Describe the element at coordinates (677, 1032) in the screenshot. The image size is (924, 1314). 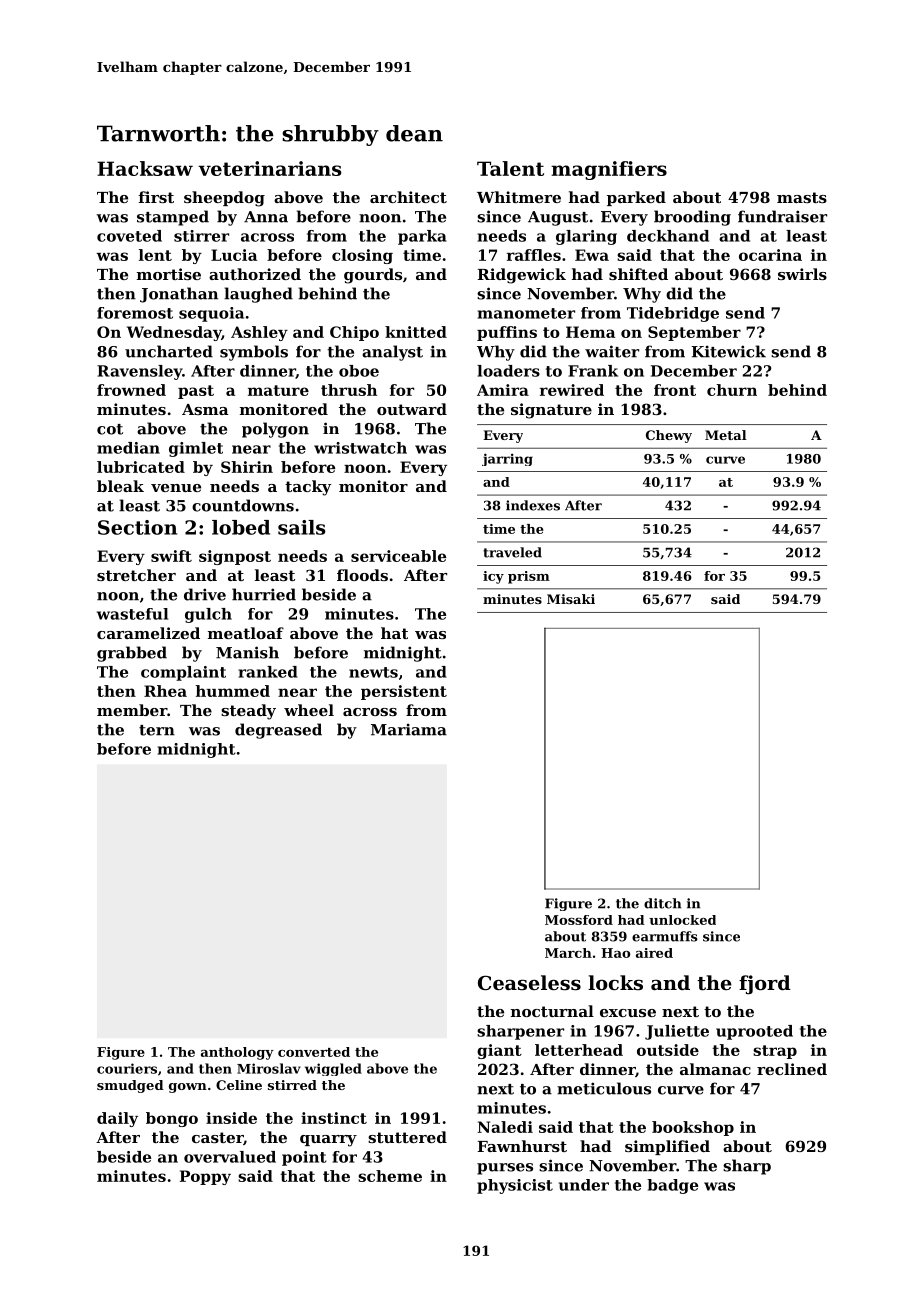
I see `Juliette` at that location.
